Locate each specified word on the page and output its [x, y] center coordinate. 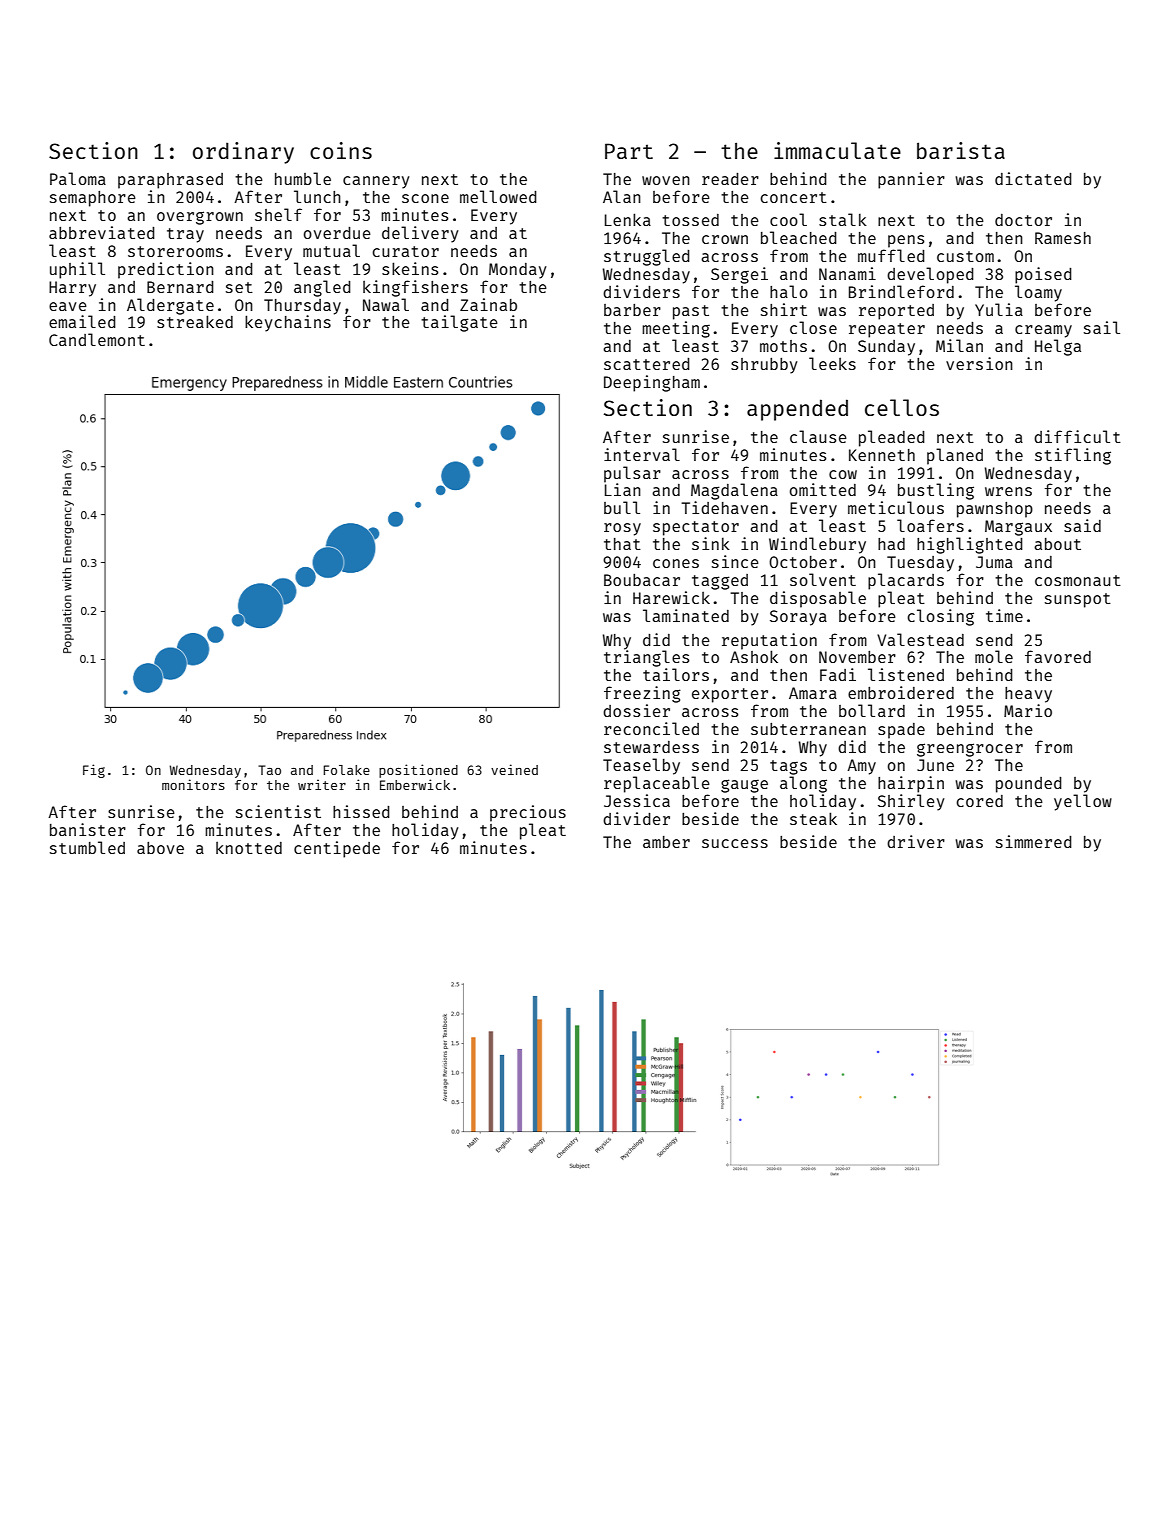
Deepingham [652, 383]
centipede [337, 849]
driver [916, 841]
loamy [1038, 293]
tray [185, 235]
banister [88, 829]
